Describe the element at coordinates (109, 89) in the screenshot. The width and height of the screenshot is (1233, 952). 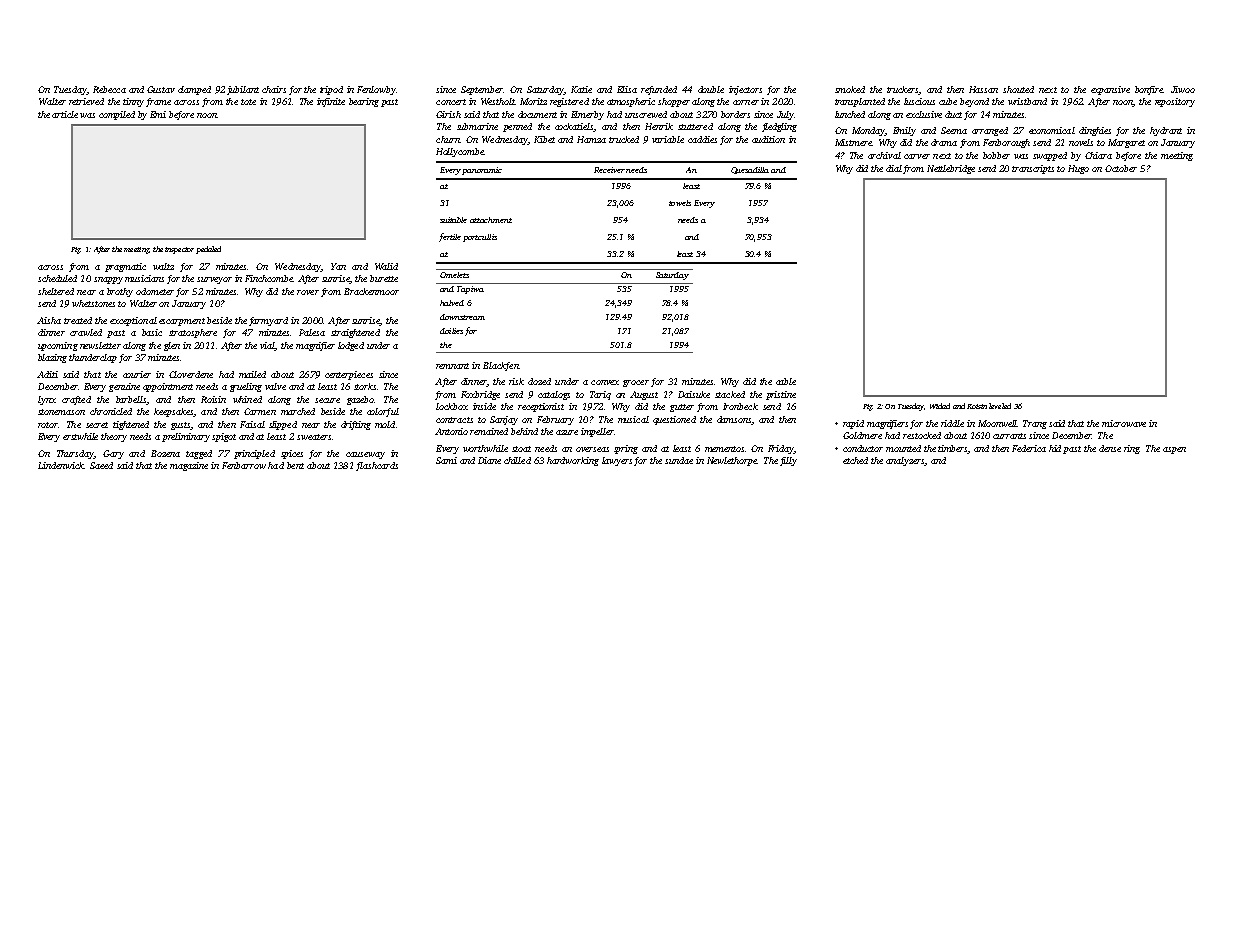
I see `Rebecca` at that location.
